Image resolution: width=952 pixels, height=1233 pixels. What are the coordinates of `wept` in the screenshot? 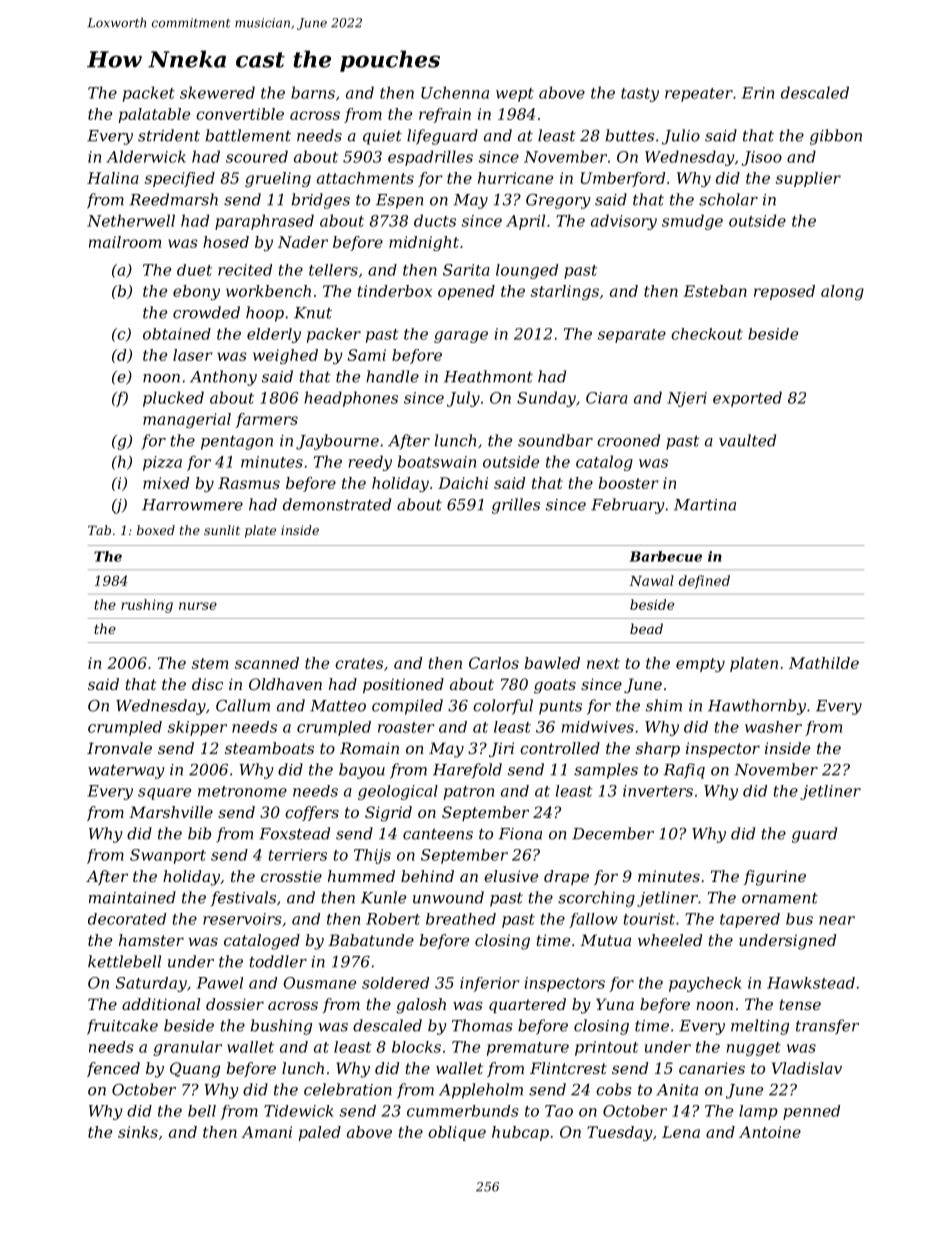 It's located at (515, 95).
